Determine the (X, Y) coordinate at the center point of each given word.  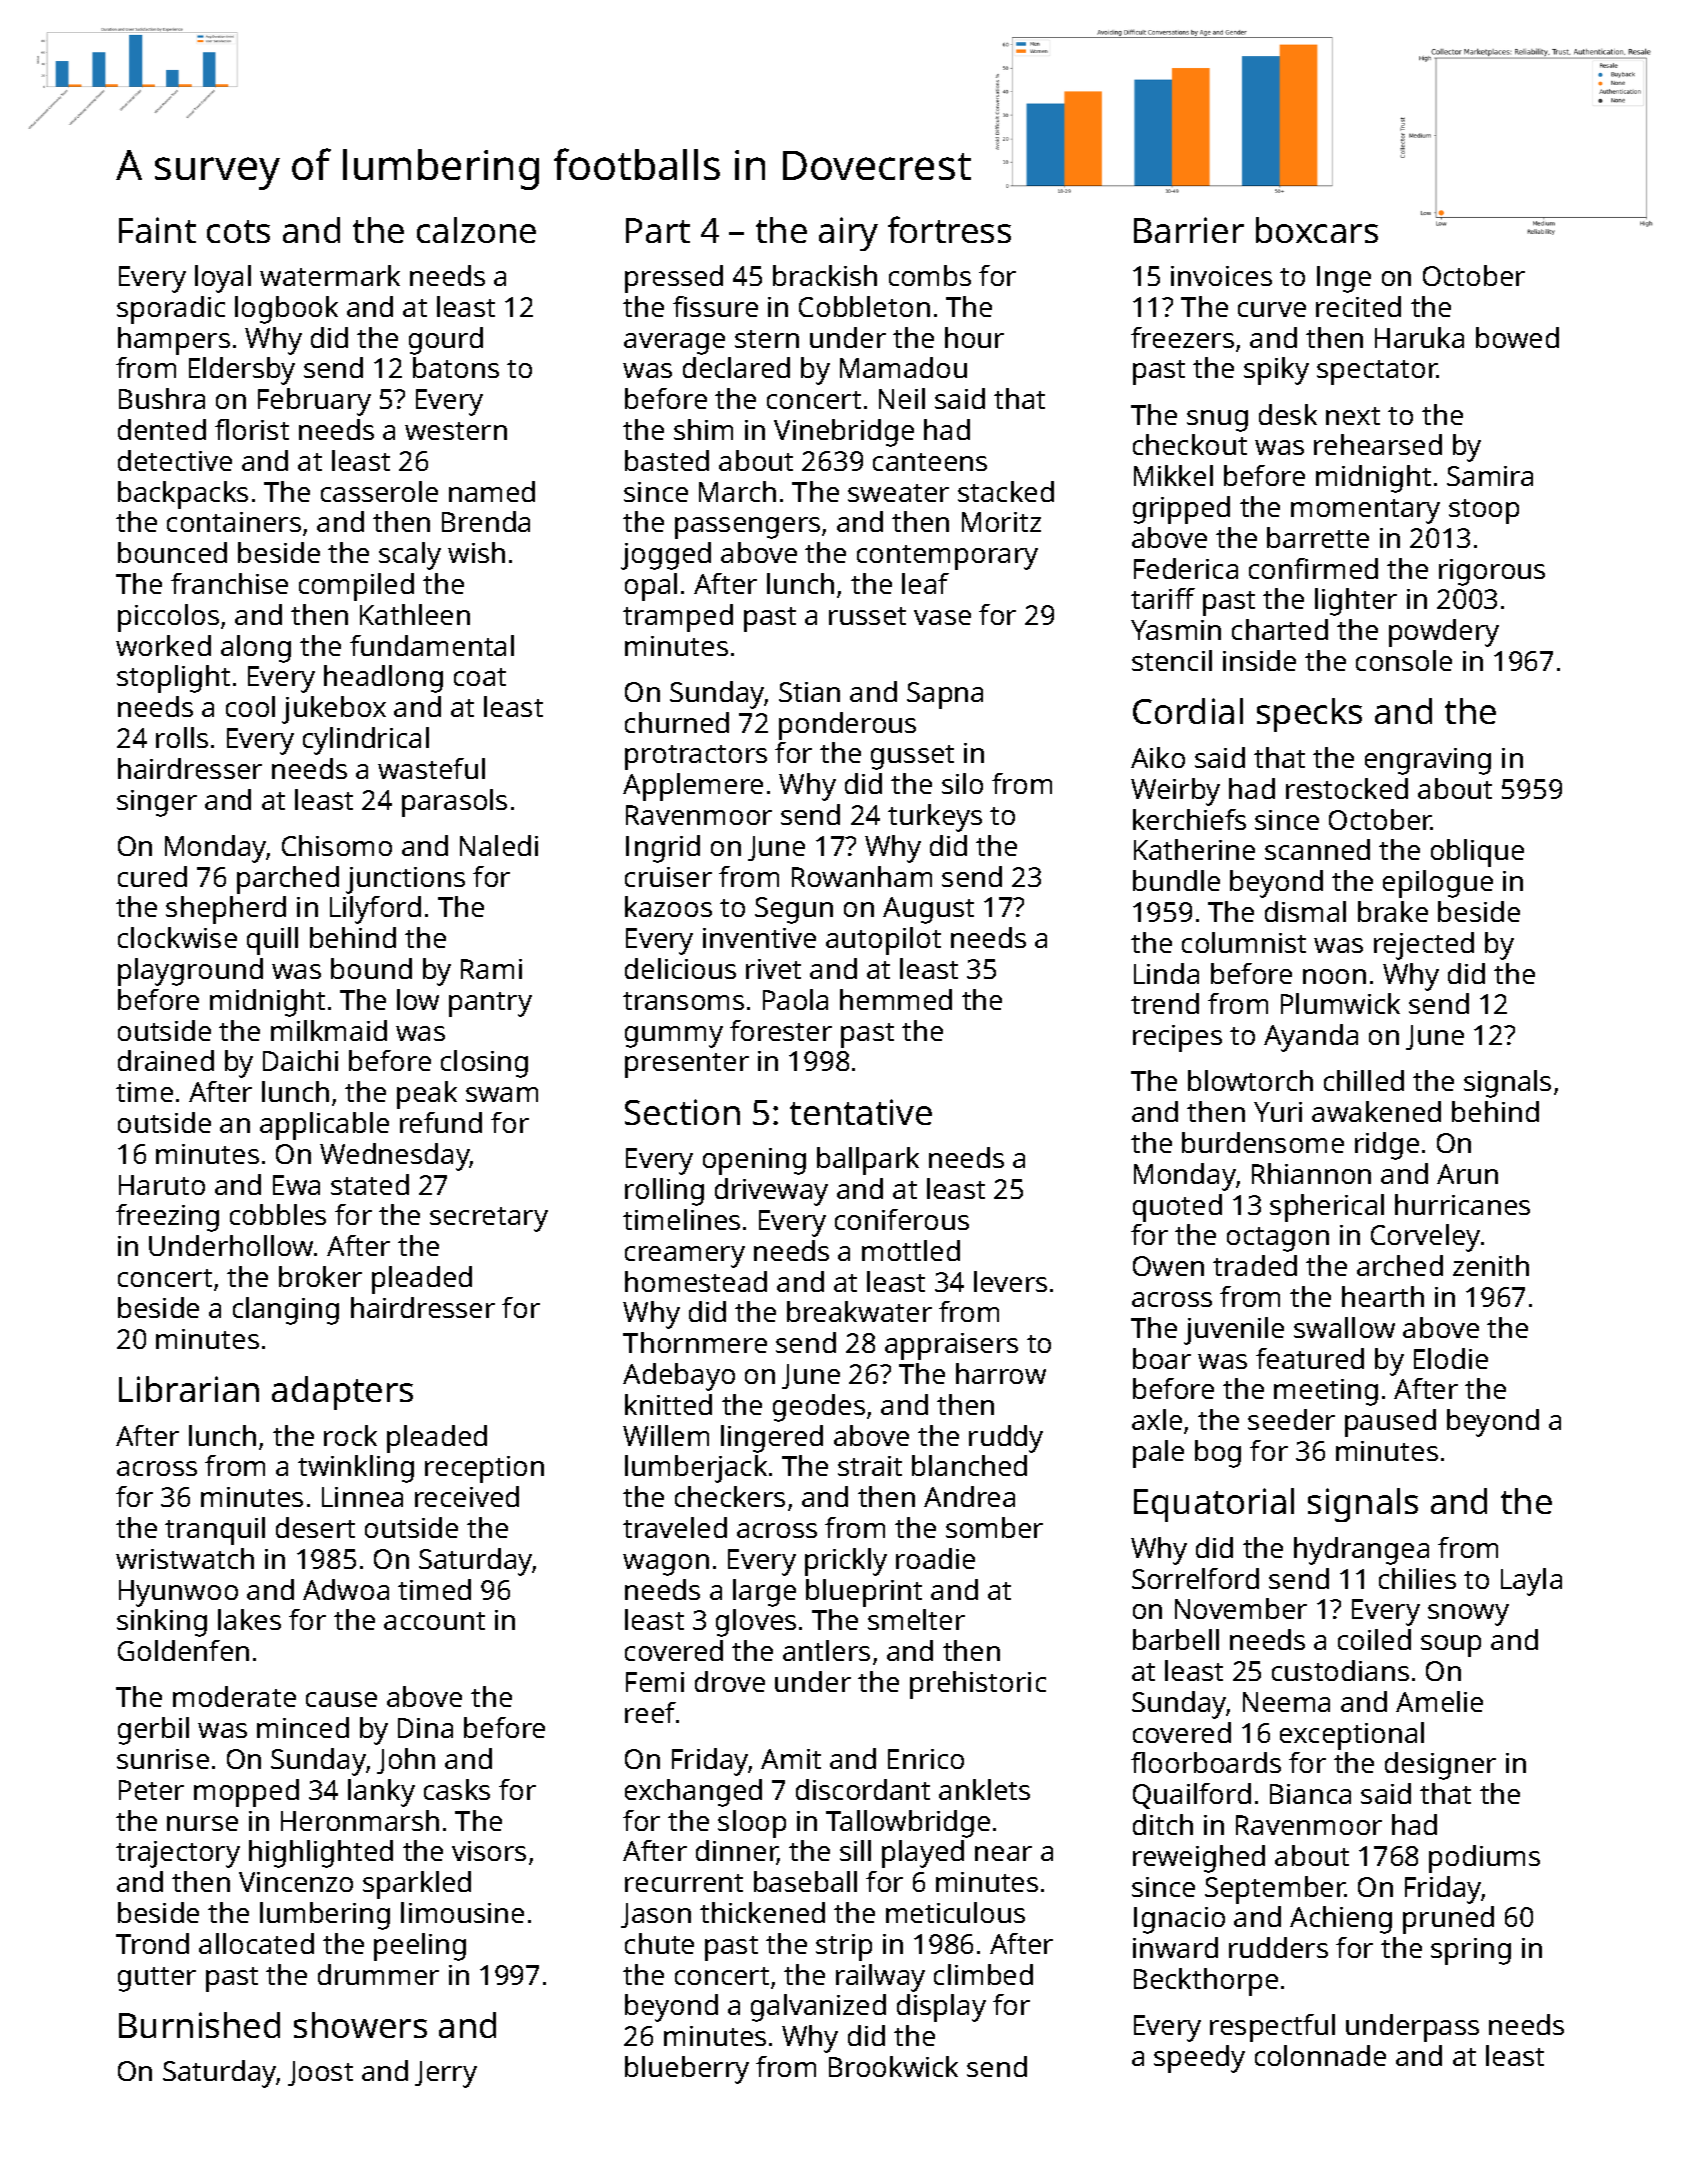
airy (848, 234)
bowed (1517, 337)
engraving (1428, 761)
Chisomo (337, 845)
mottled (911, 1250)
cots (238, 231)
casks (457, 1789)
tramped (678, 618)
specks (1309, 715)
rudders (1278, 1947)
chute (659, 1943)
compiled (356, 587)
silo (962, 783)
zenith (1491, 1265)
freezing (167, 1218)
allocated (256, 1943)
